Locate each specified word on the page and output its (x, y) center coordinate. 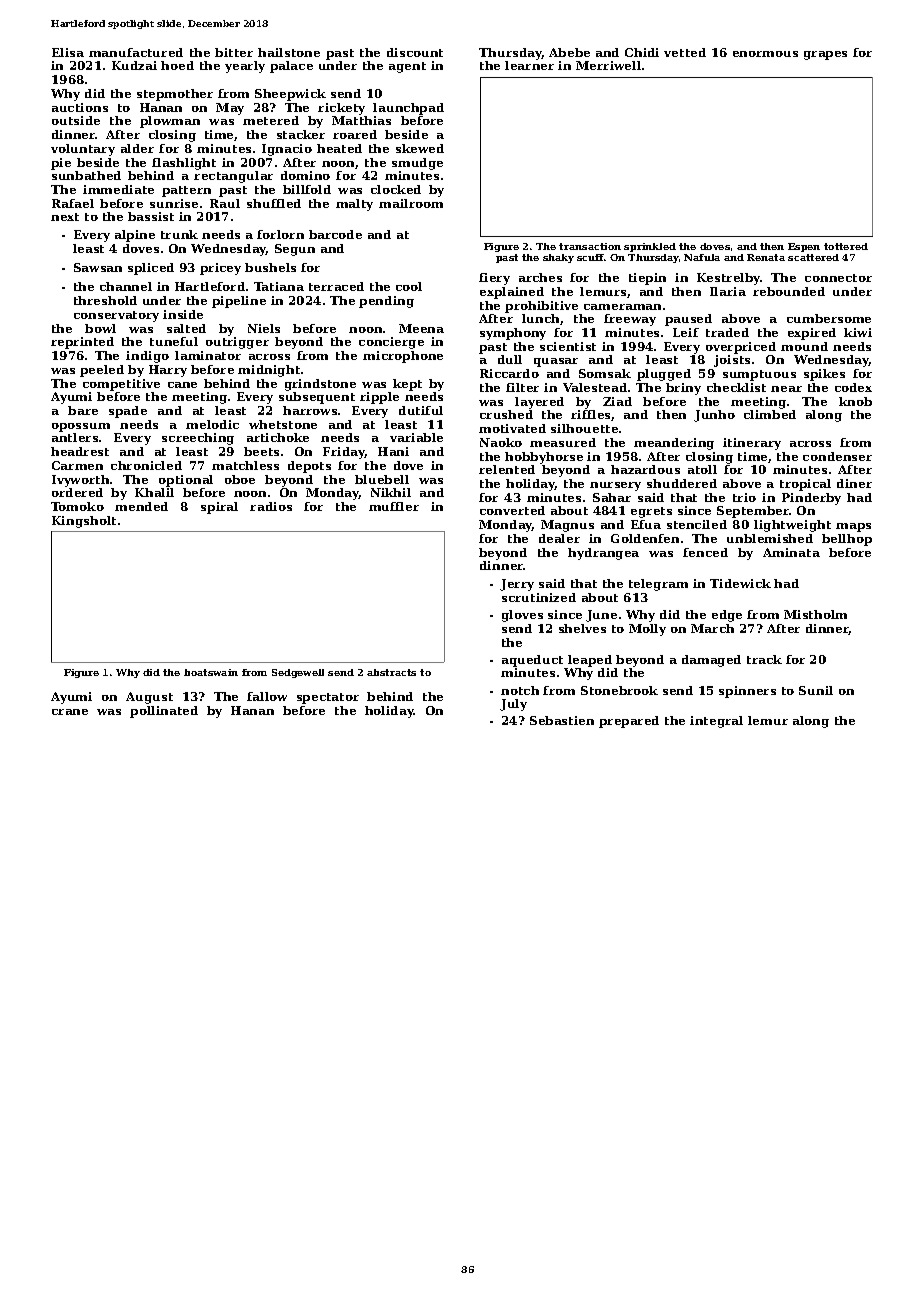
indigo (147, 357)
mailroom (411, 203)
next (65, 217)
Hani (393, 451)
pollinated (164, 712)
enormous (765, 54)
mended (141, 506)
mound (804, 346)
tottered (846, 246)
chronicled (146, 465)
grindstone (320, 385)
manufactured (136, 52)
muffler (394, 506)
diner (854, 483)
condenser (837, 456)
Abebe (569, 52)
